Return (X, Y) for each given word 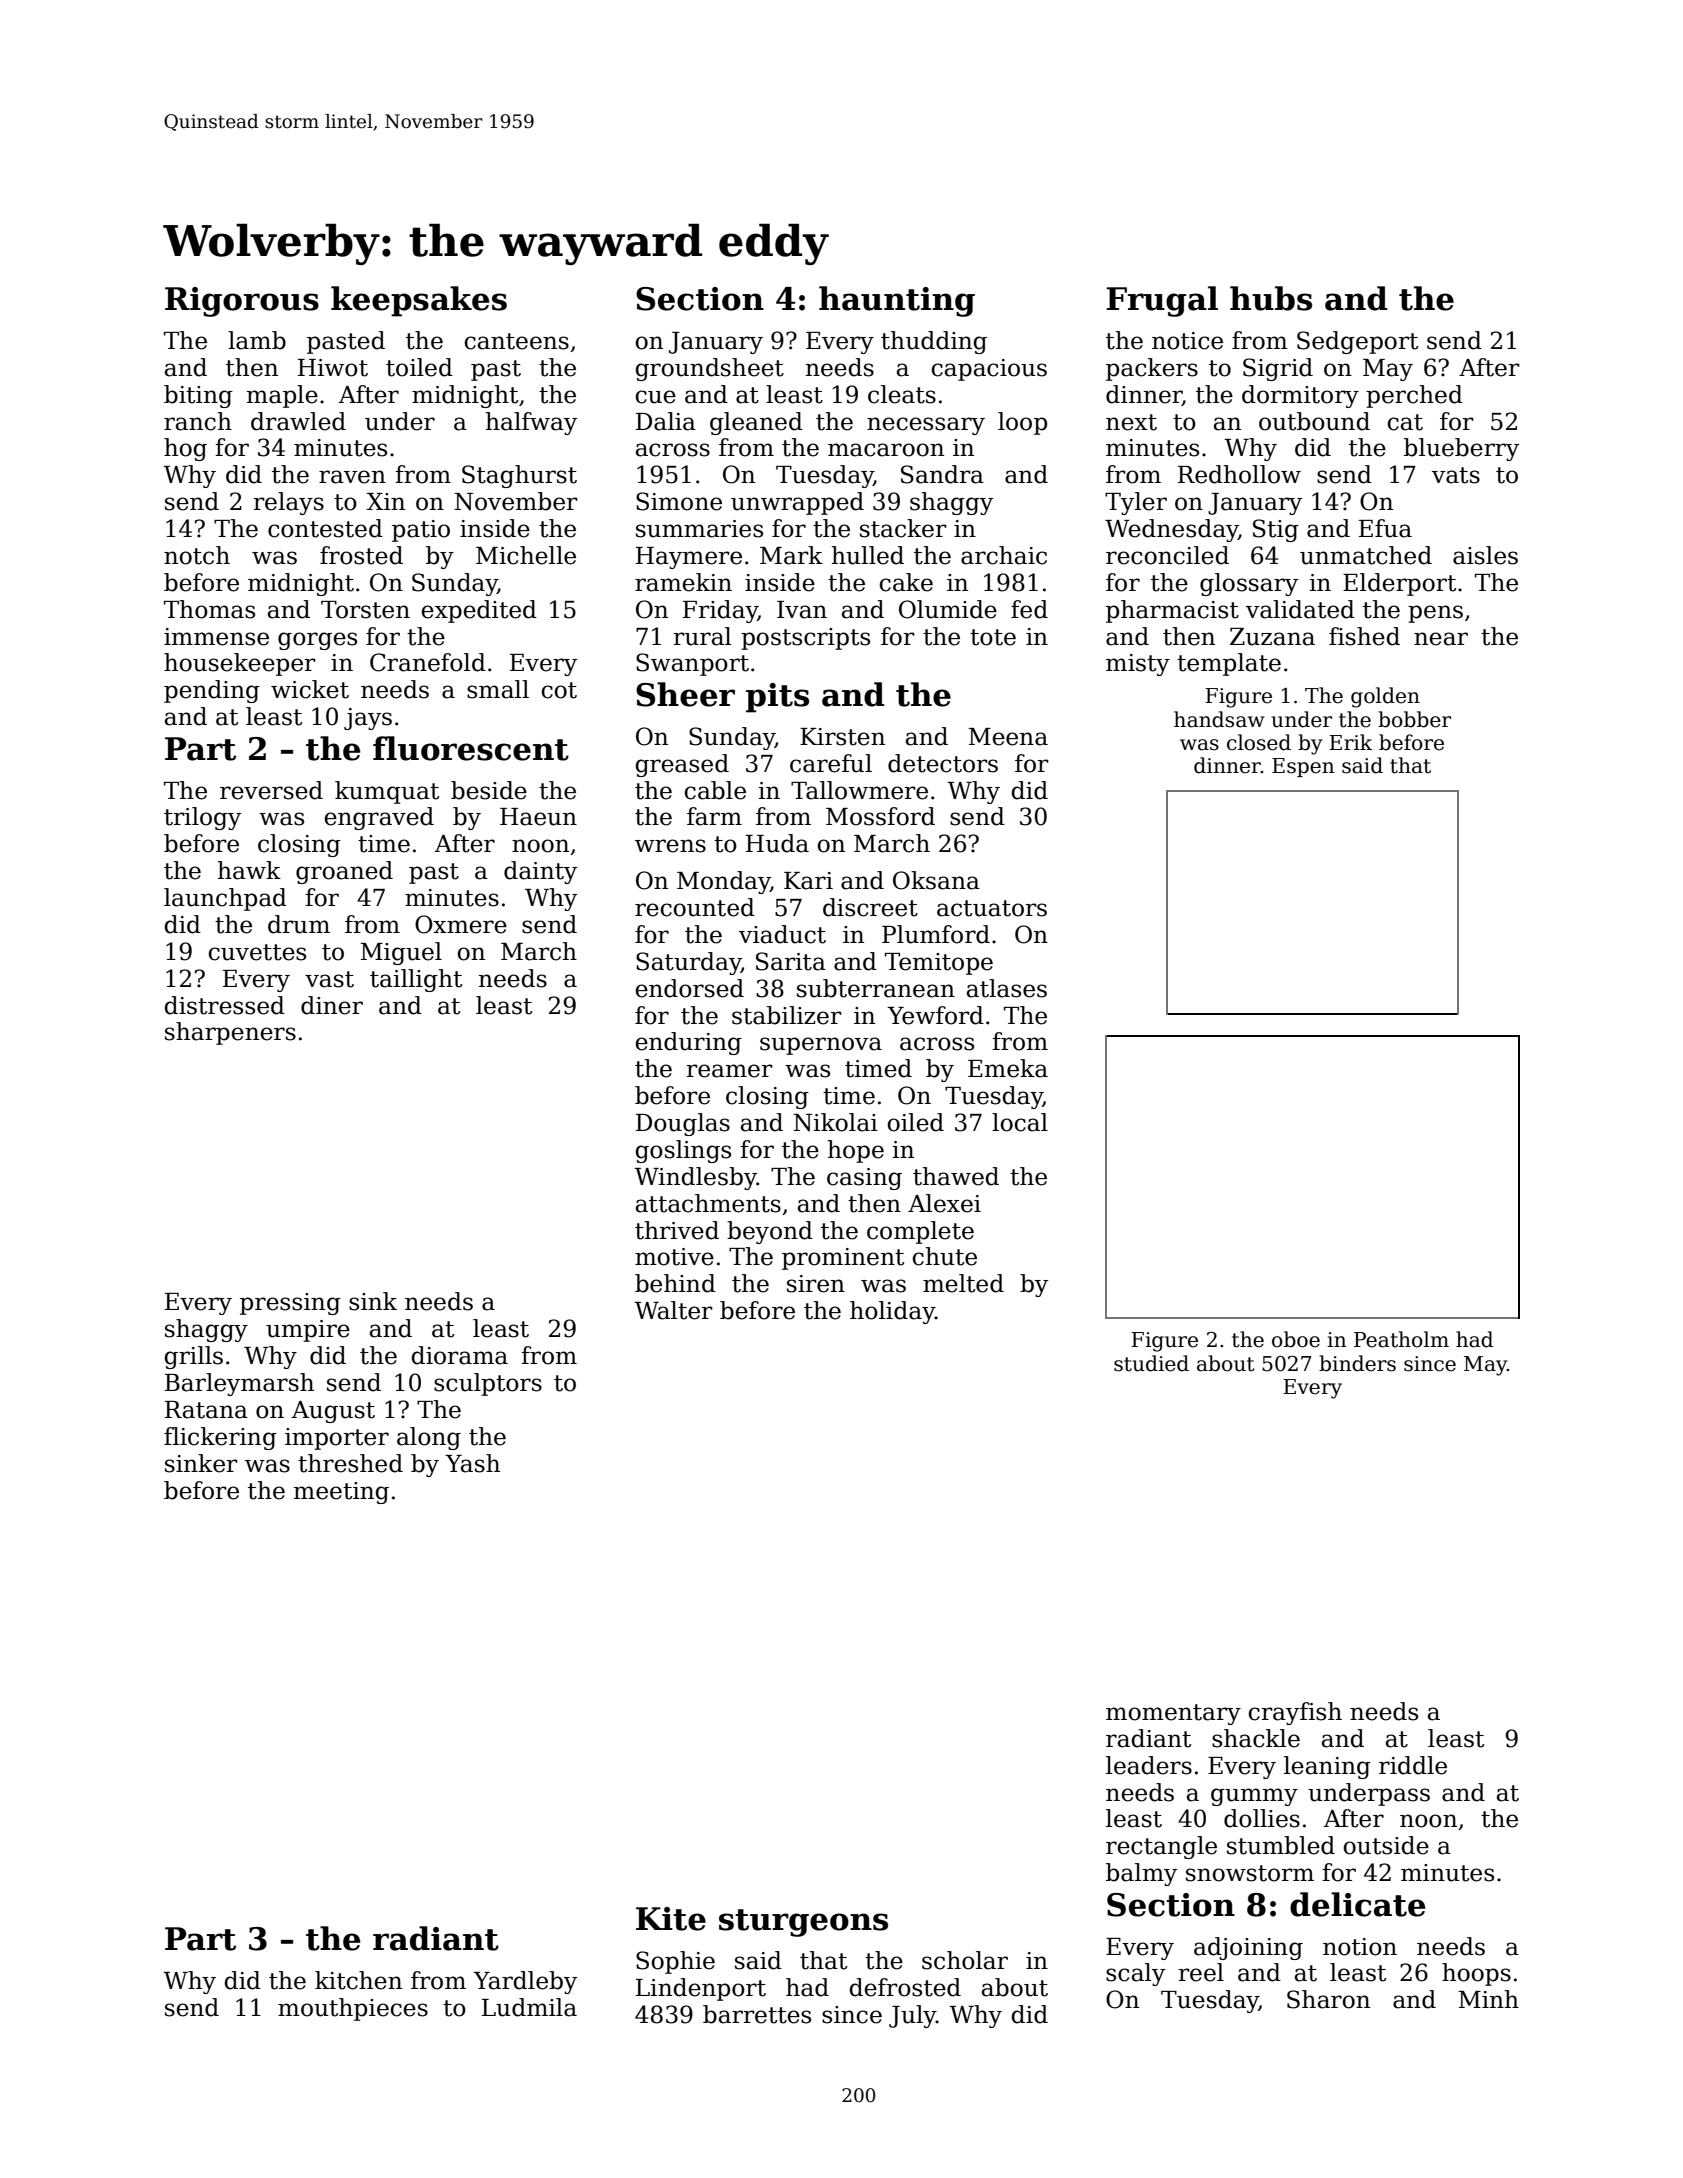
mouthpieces (353, 2009)
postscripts (805, 639)
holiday (892, 1312)
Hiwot (333, 368)
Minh (1489, 1999)
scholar (965, 1960)
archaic (1004, 555)
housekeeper (240, 664)
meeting (341, 1493)
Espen (1303, 767)
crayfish (1295, 1713)
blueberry (1461, 449)
